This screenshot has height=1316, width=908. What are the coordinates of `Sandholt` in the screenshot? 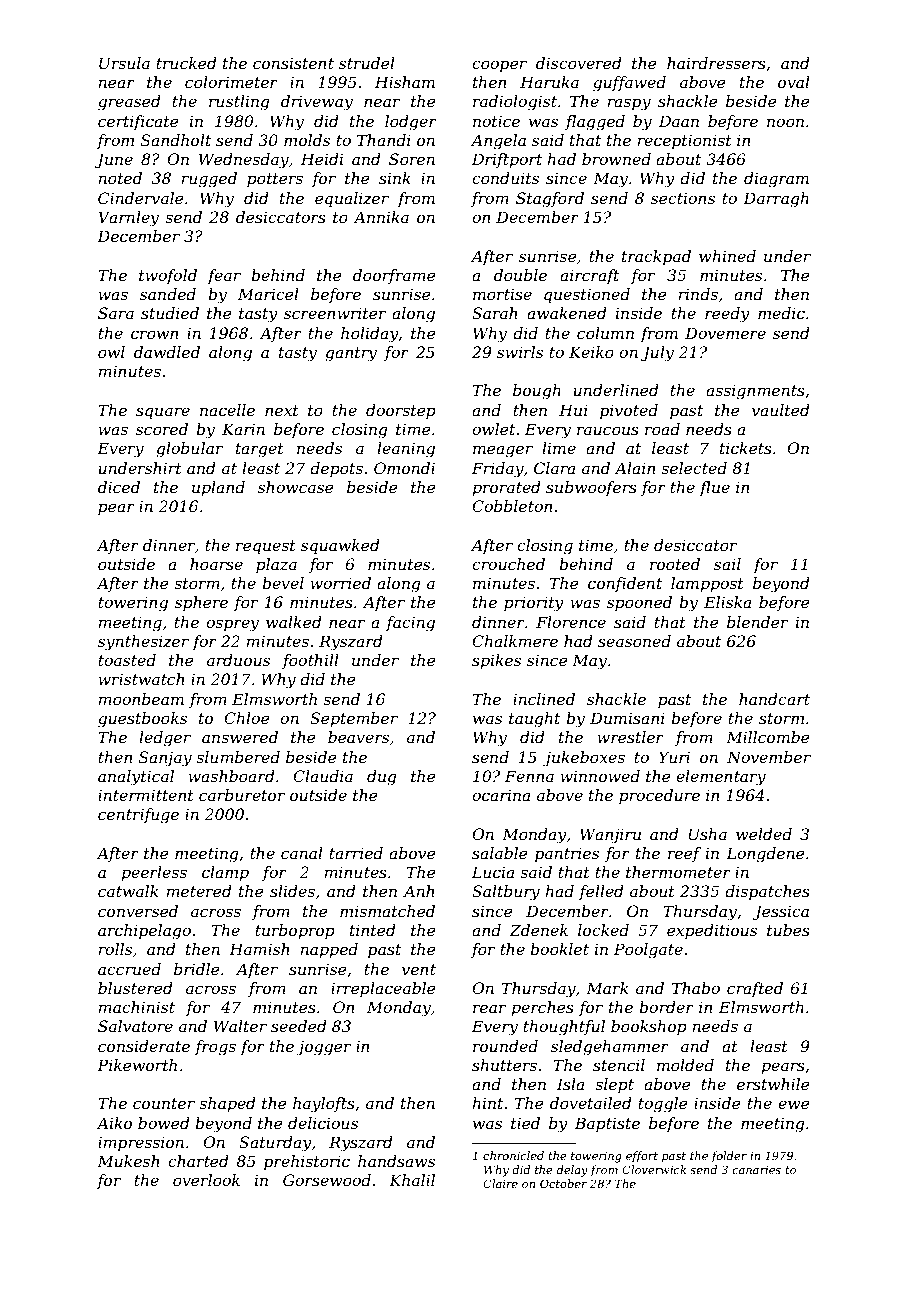 It's located at (176, 140).
